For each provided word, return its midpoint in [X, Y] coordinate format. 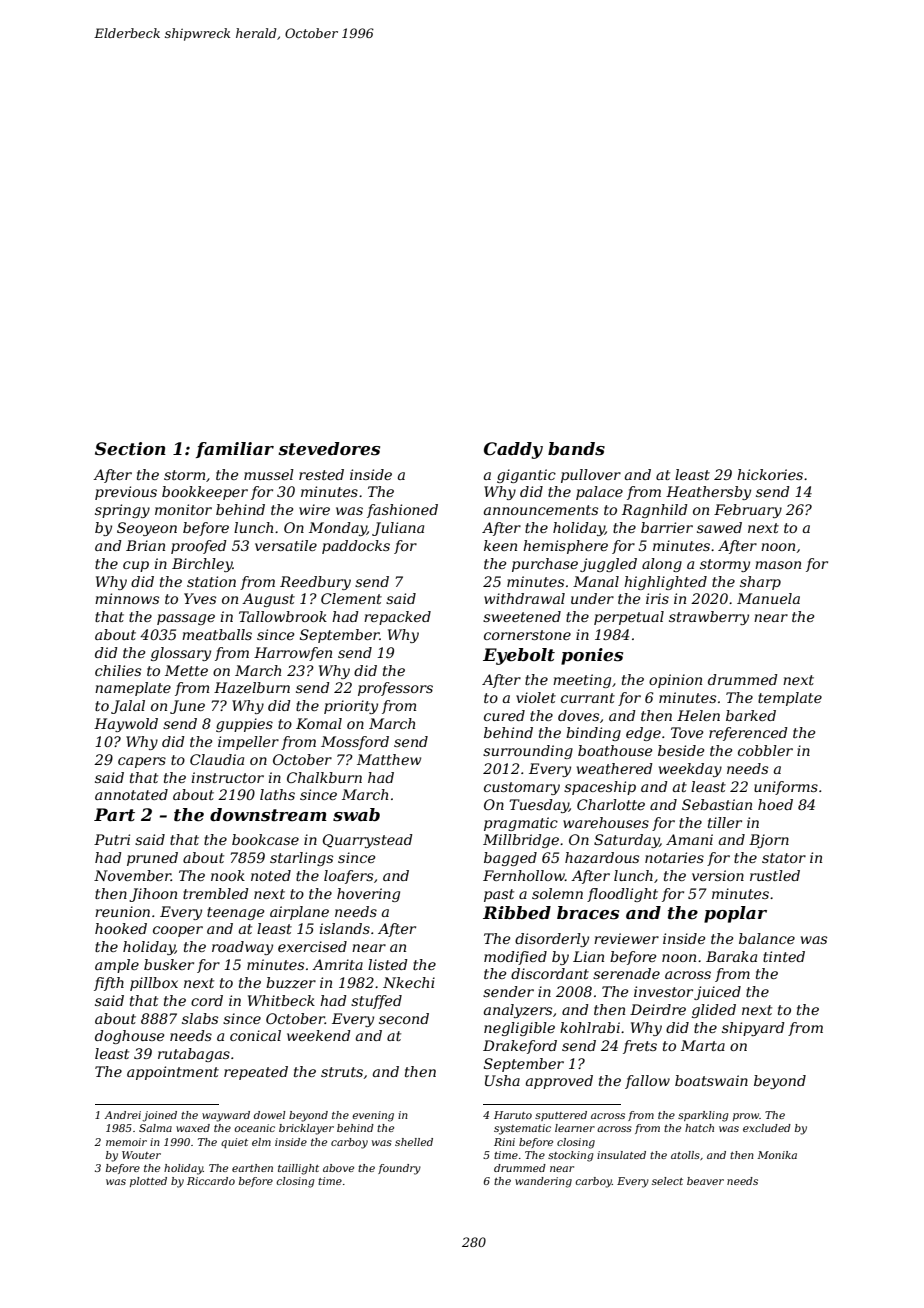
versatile [286, 545]
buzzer [291, 983]
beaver [705, 1181]
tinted [784, 956]
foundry [399, 1169]
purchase [545, 565]
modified [515, 958]
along [662, 565]
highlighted [665, 583]
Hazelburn [252, 688]
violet [536, 697]
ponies [592, 656]
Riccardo [211, 1181]
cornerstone [527, 635]
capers [142, 762]
